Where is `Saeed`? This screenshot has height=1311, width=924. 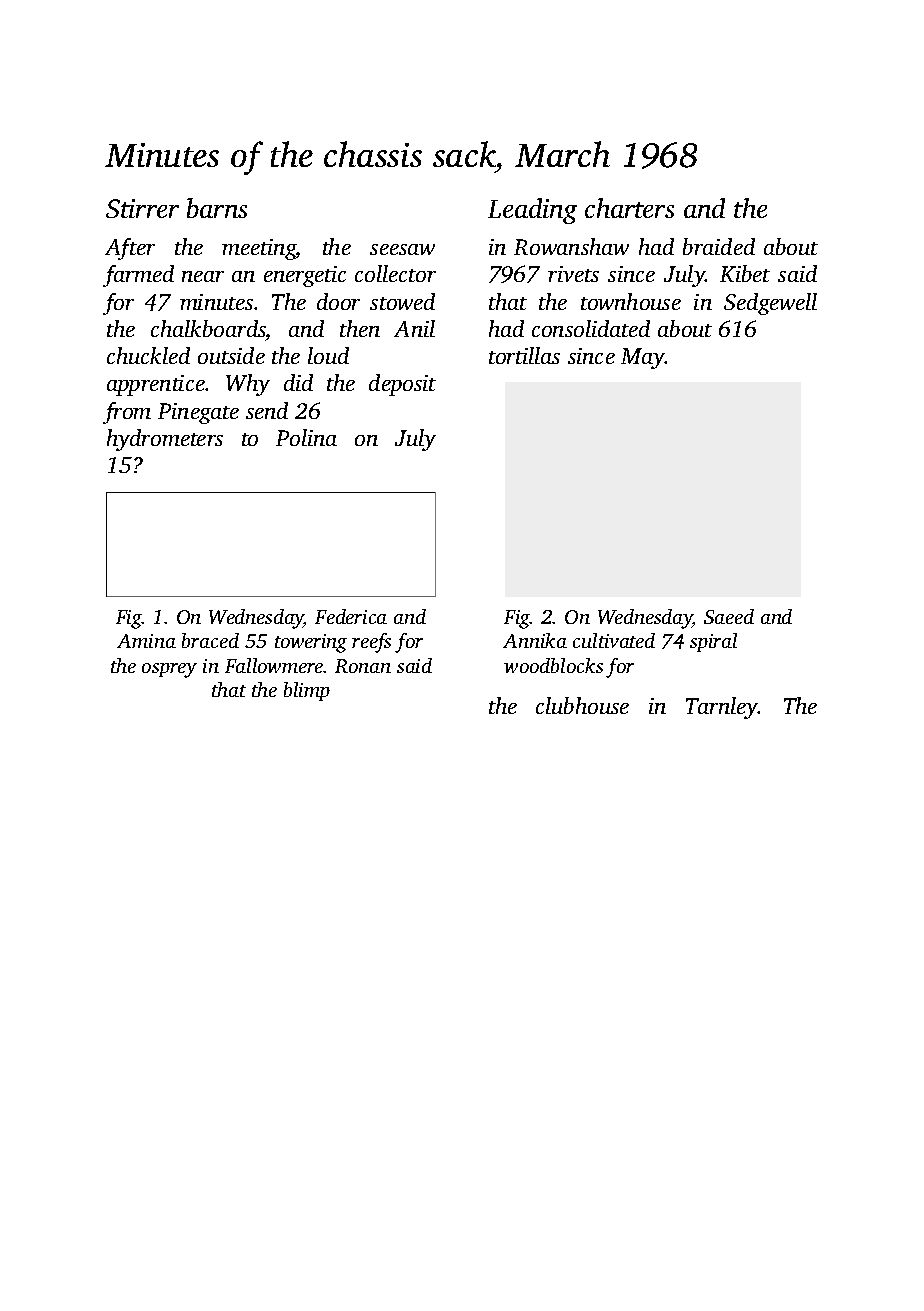
Saeed is located at coordinates (729, 616).
